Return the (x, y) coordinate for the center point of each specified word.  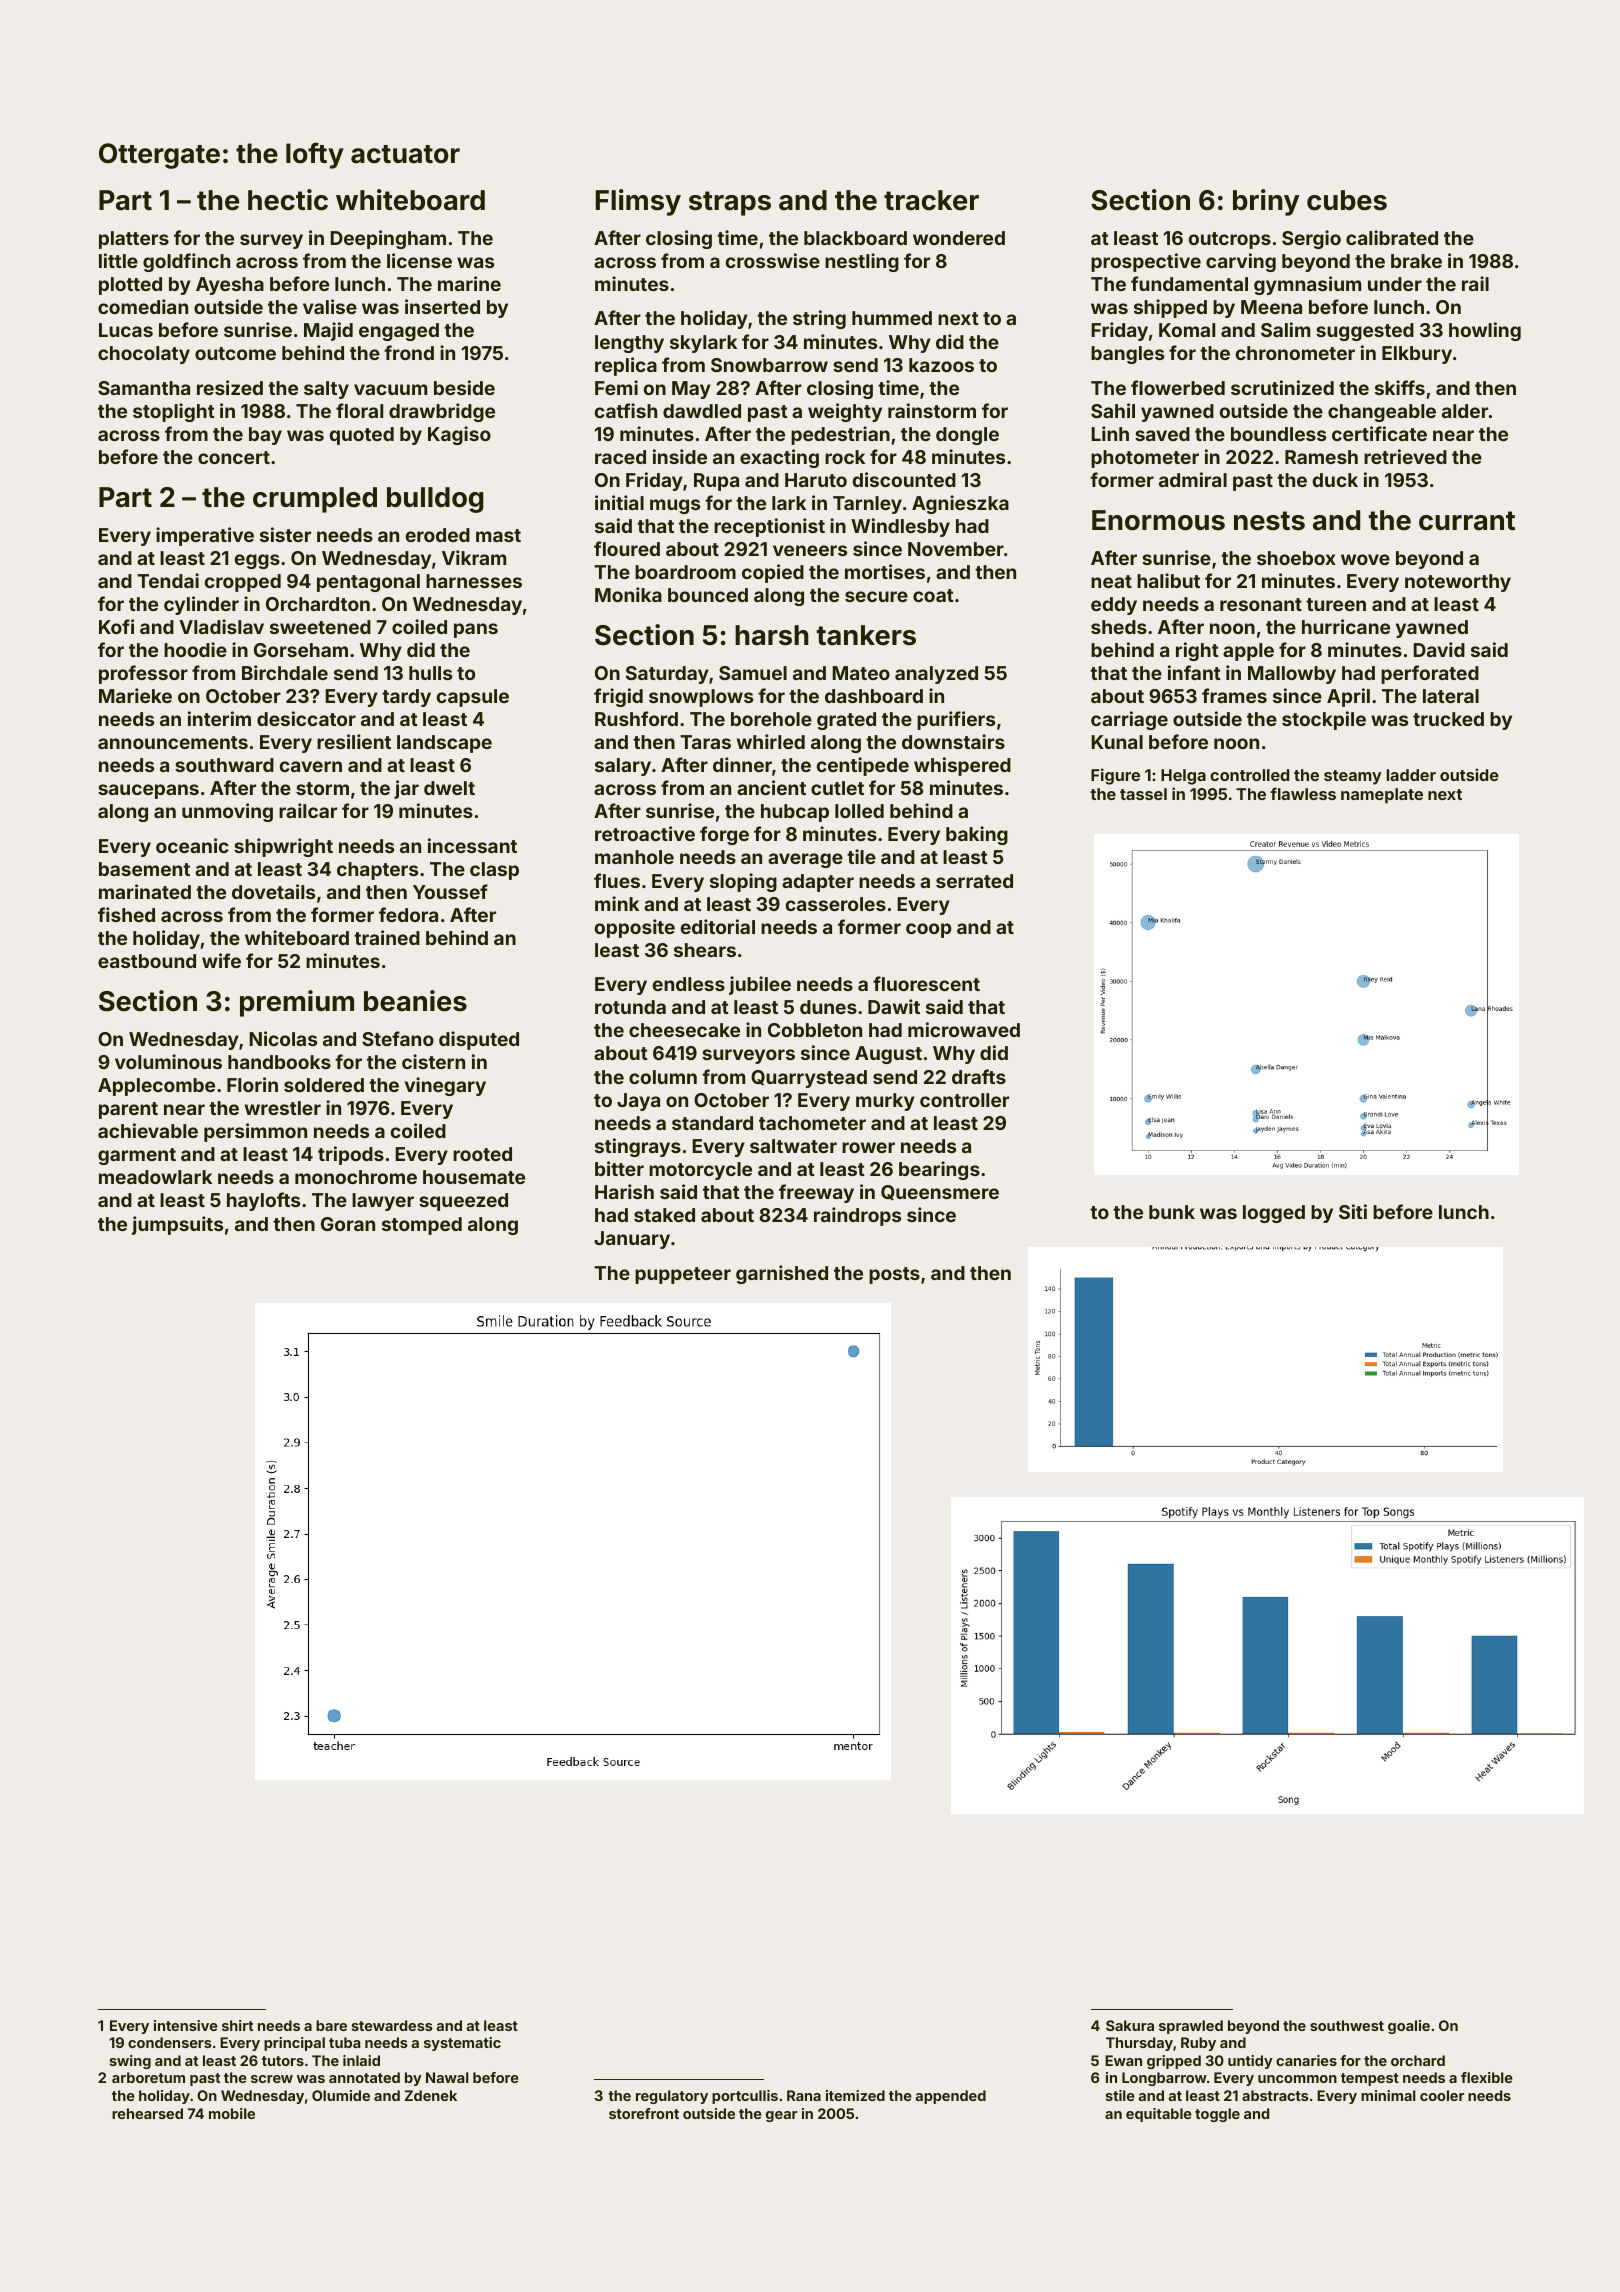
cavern (311, 766)
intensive (186, 2025)
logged (1274, 1214)
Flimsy (638, 202)
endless (689, 984)
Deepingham (388, 239)
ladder (1411, 775)
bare (331, 2025)
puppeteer (683, 1275)
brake (1416, 261)
